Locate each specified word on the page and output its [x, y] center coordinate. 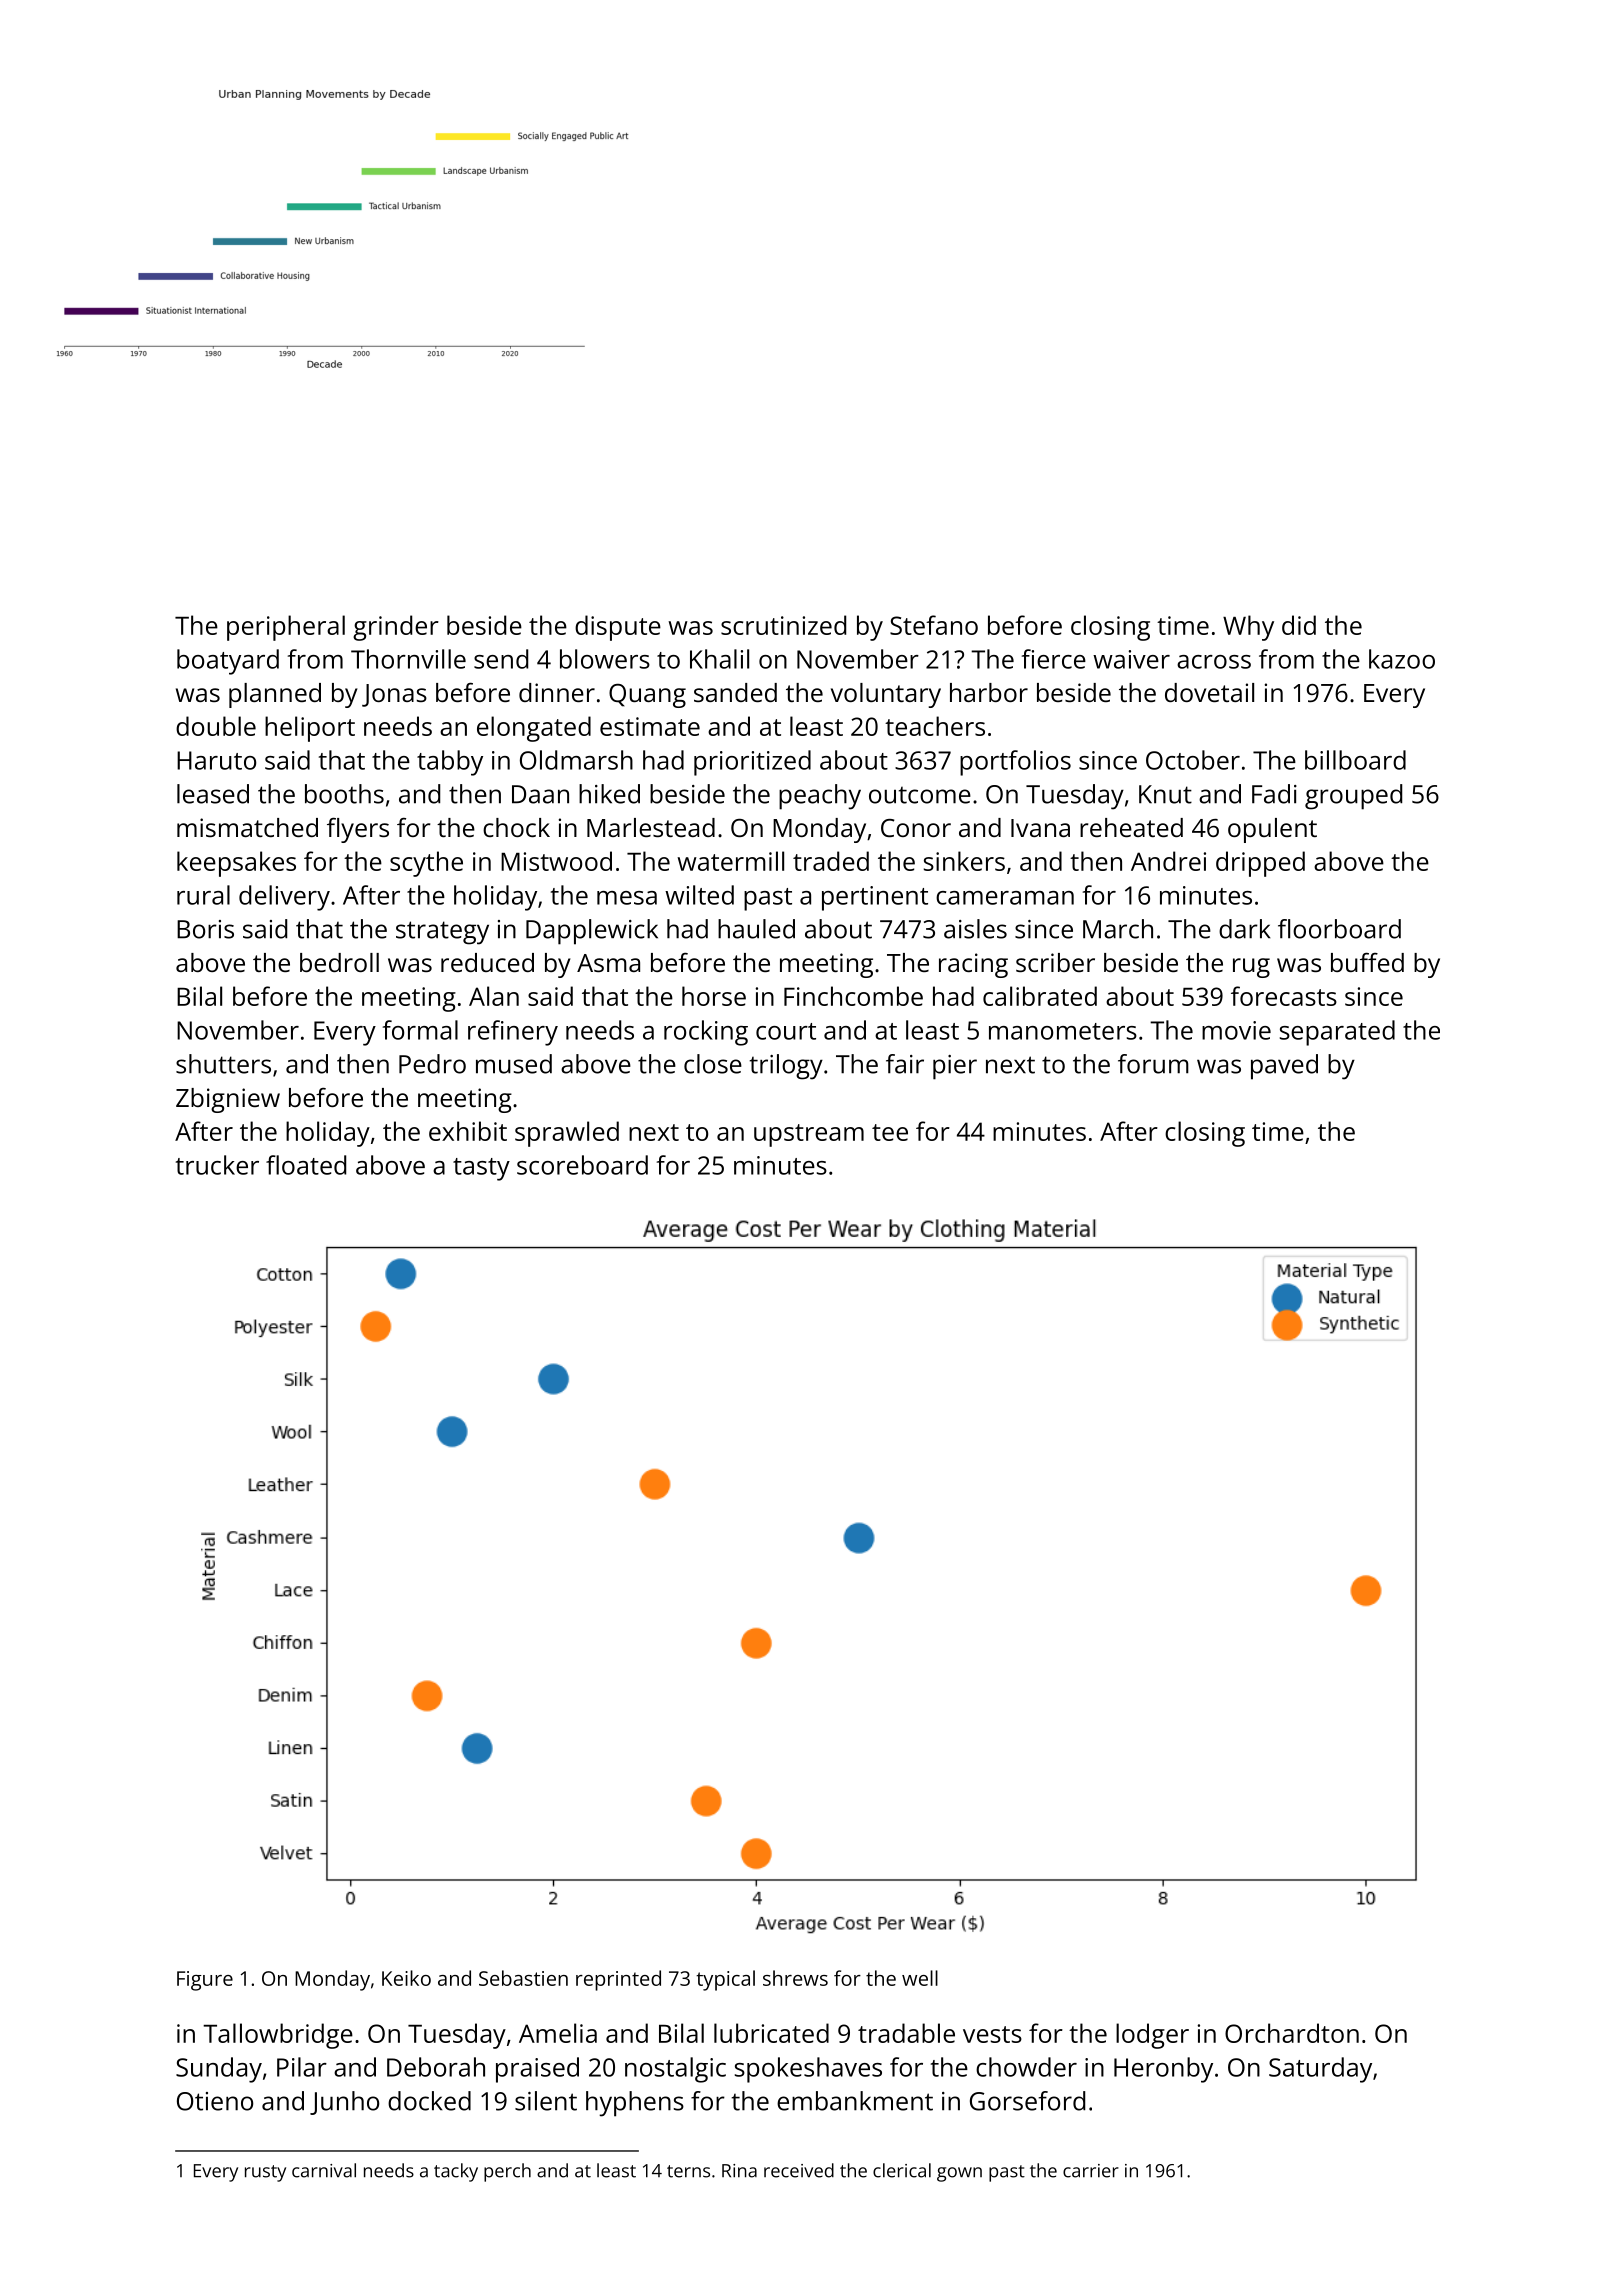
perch [507, 2172]
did [1299, 625]
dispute [618, 628]
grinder [396, 628]
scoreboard [582, 1165]
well [920, 1978]
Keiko [406, 1978]
